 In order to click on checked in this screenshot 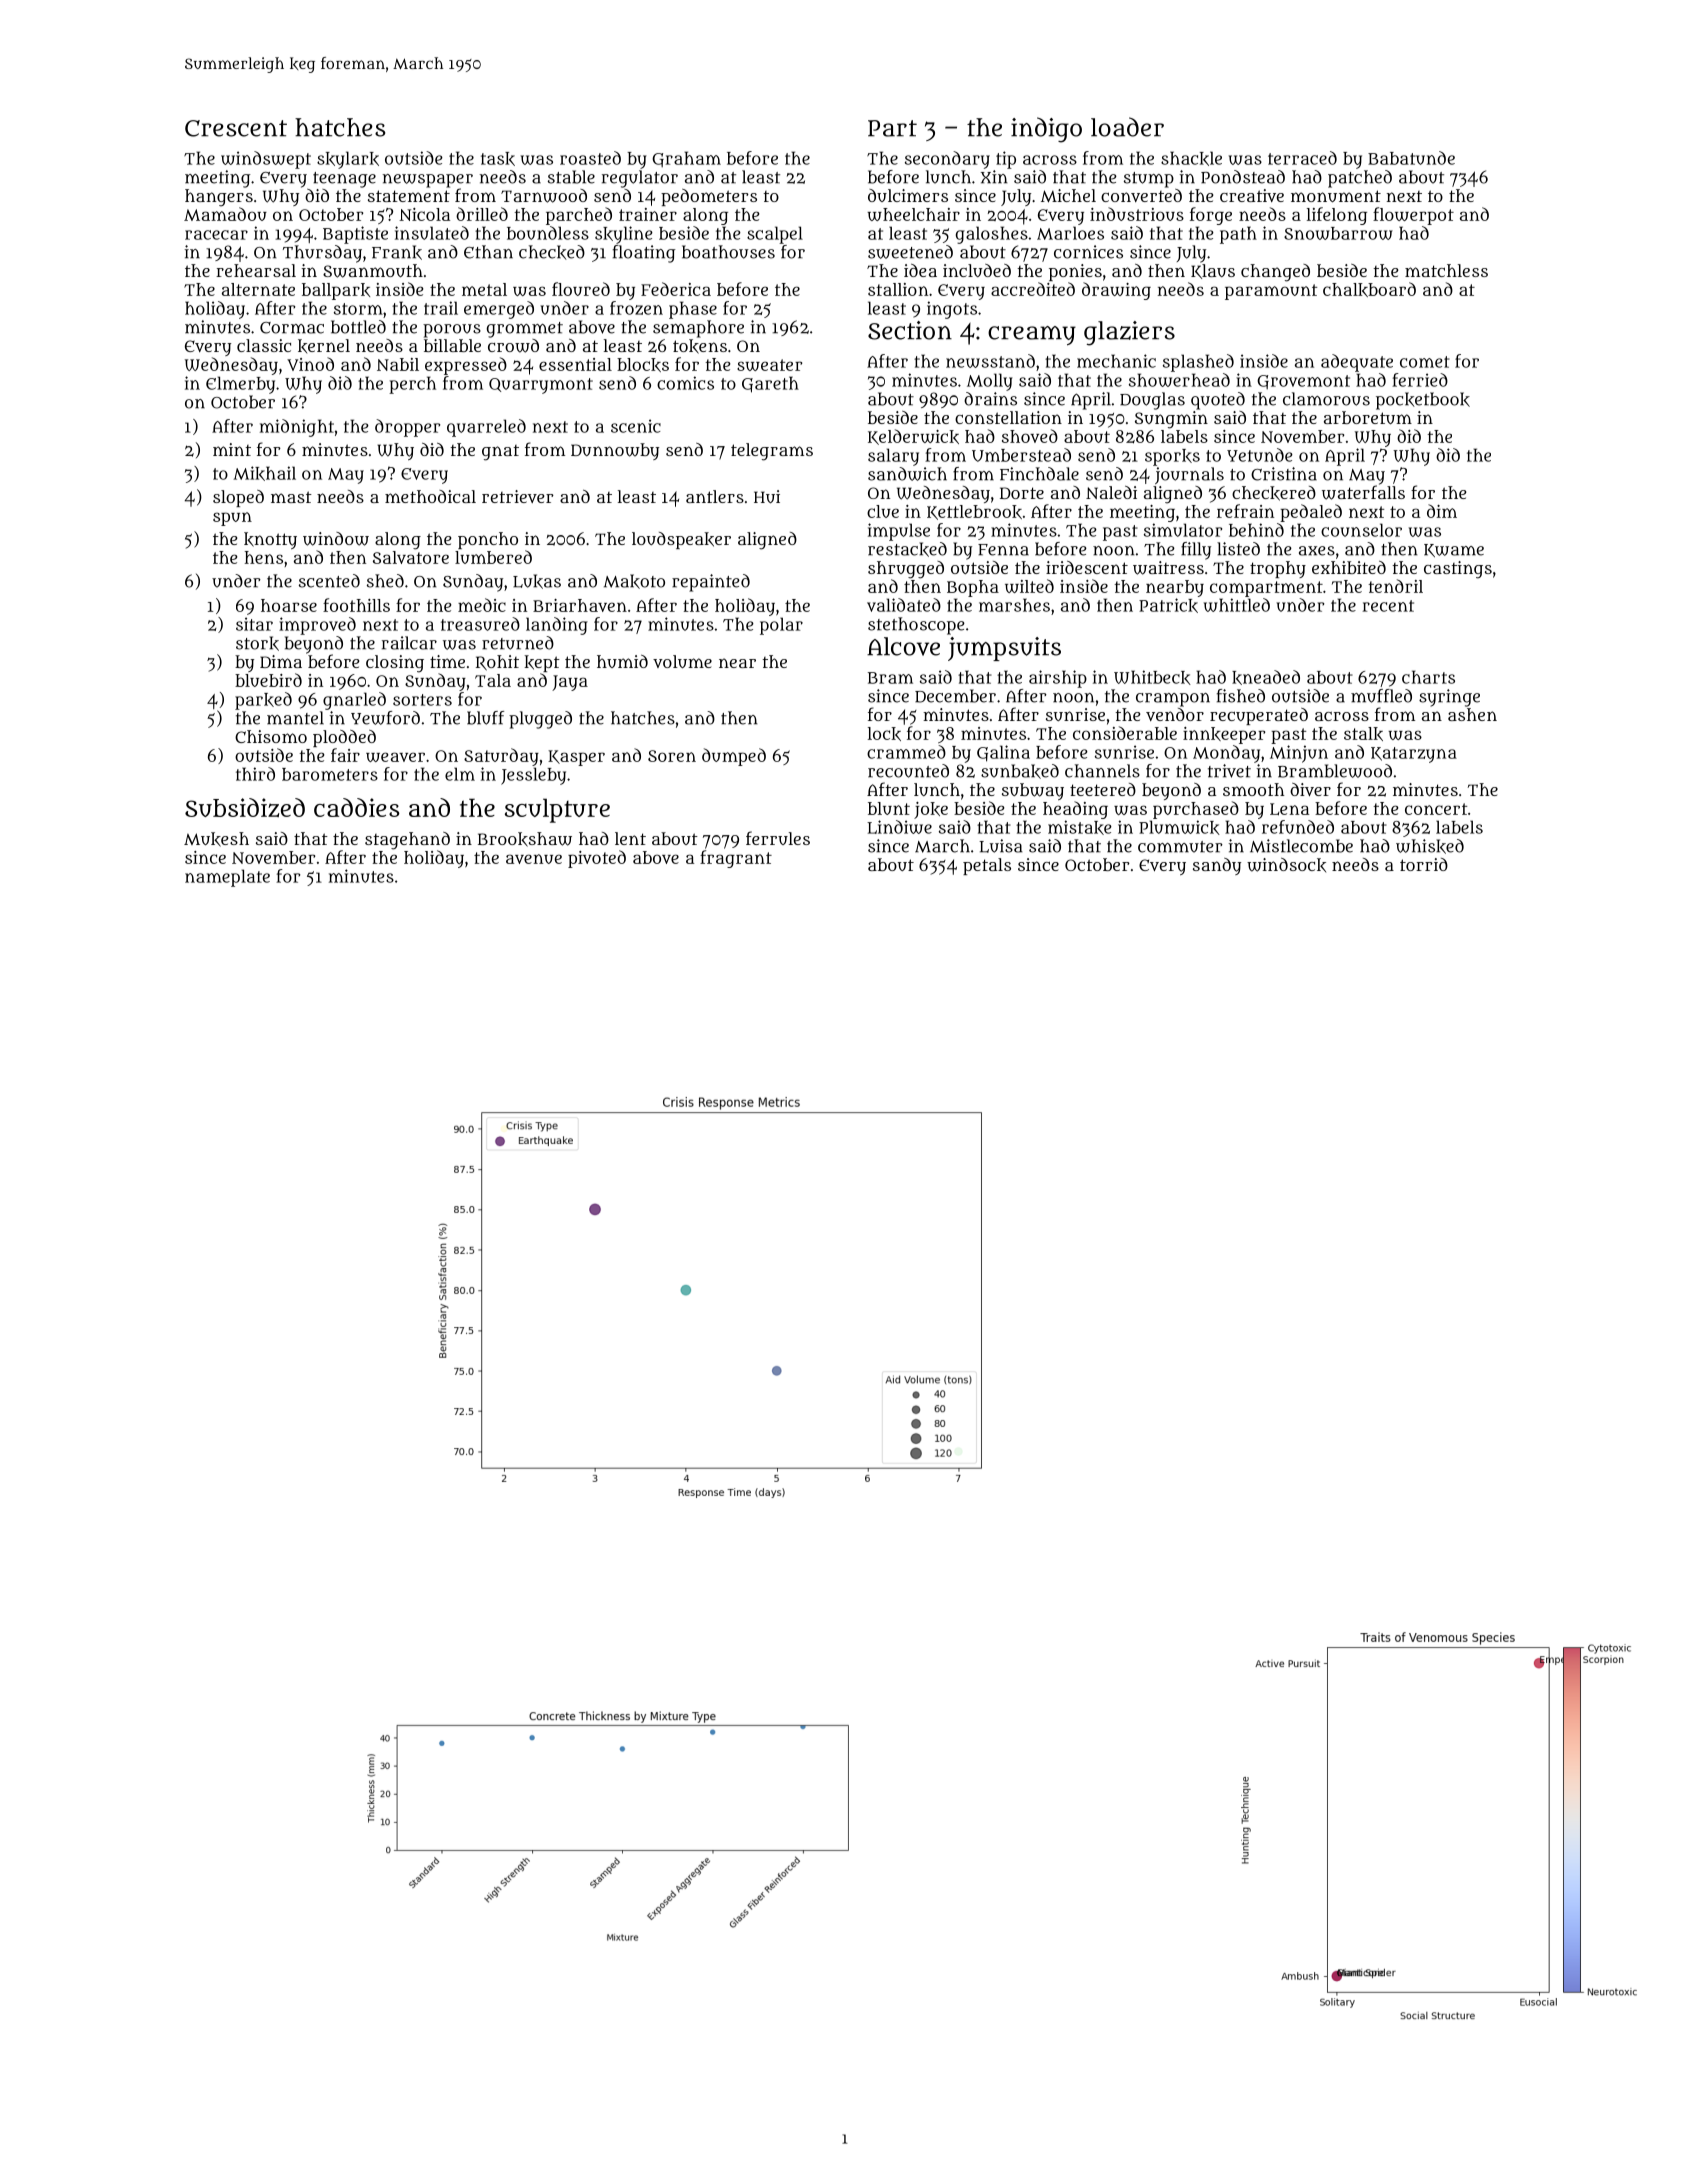, I will do `click(552, 252)`.
